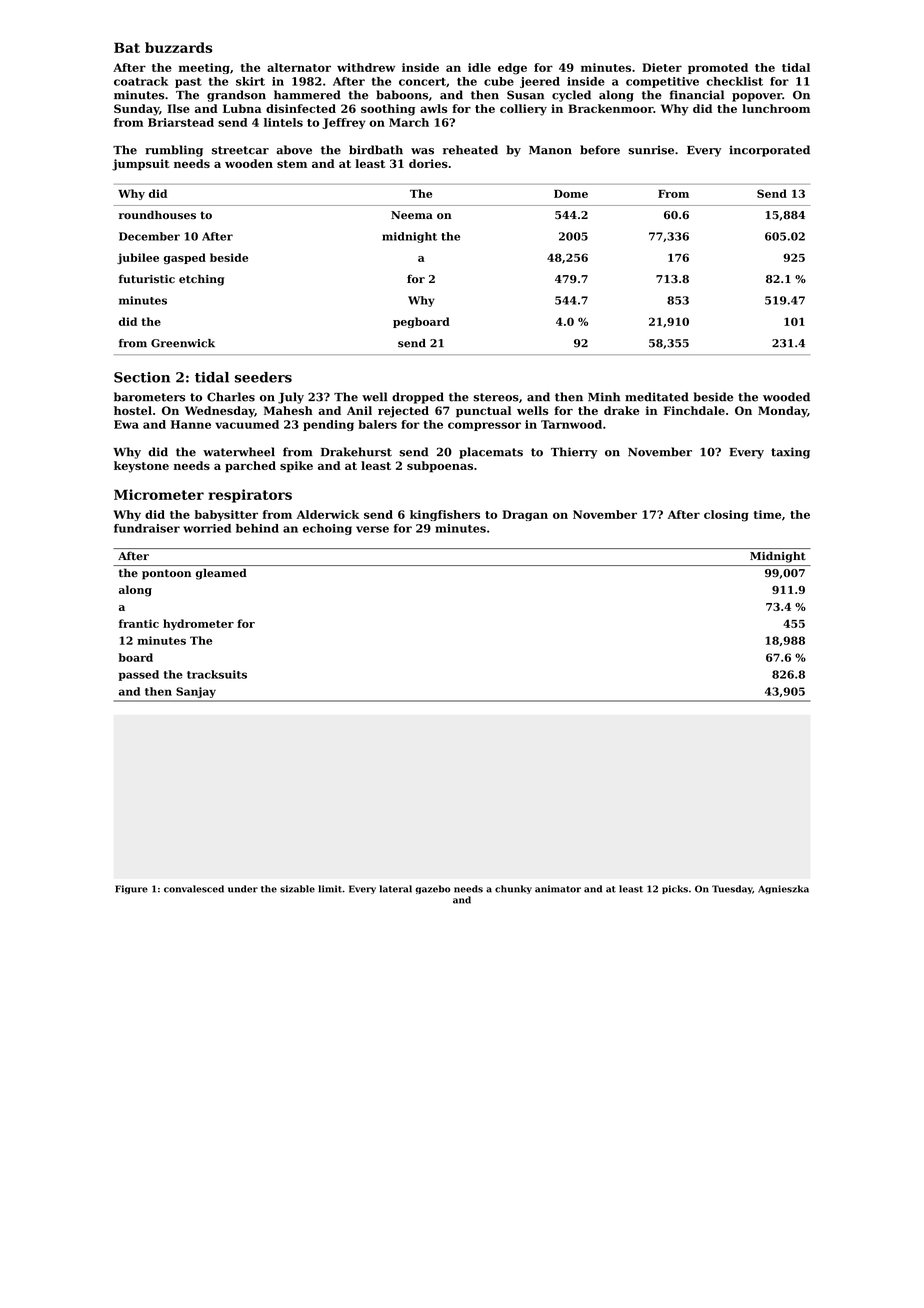  Describe the element at coordinates (550, 150) in the page. I see `Manon` at that location.
